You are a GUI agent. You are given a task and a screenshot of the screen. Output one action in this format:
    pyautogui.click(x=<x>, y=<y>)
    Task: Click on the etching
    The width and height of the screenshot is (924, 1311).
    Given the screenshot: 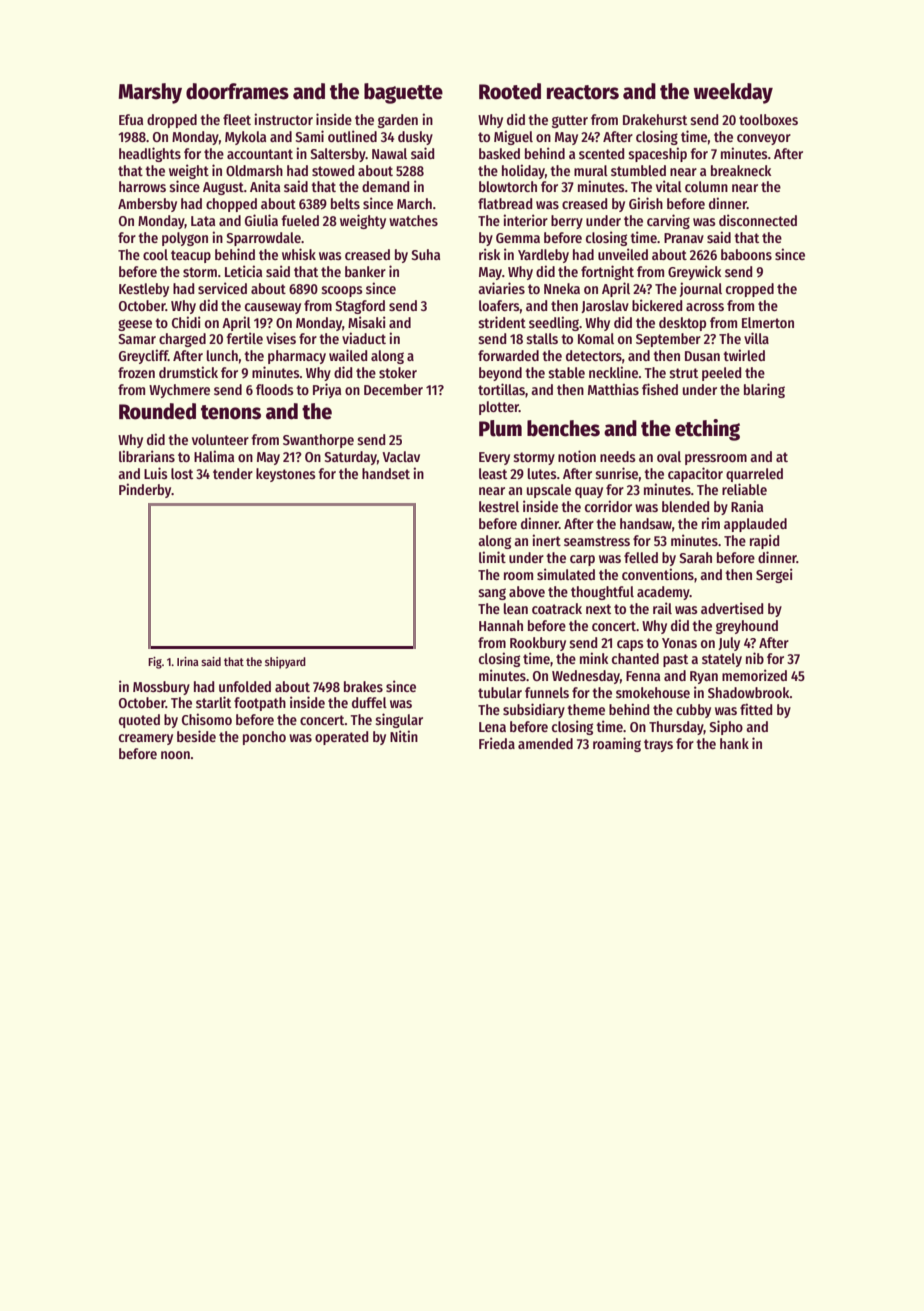 What is the action you would take?
    pyautogui.click(x=707, y=430)
